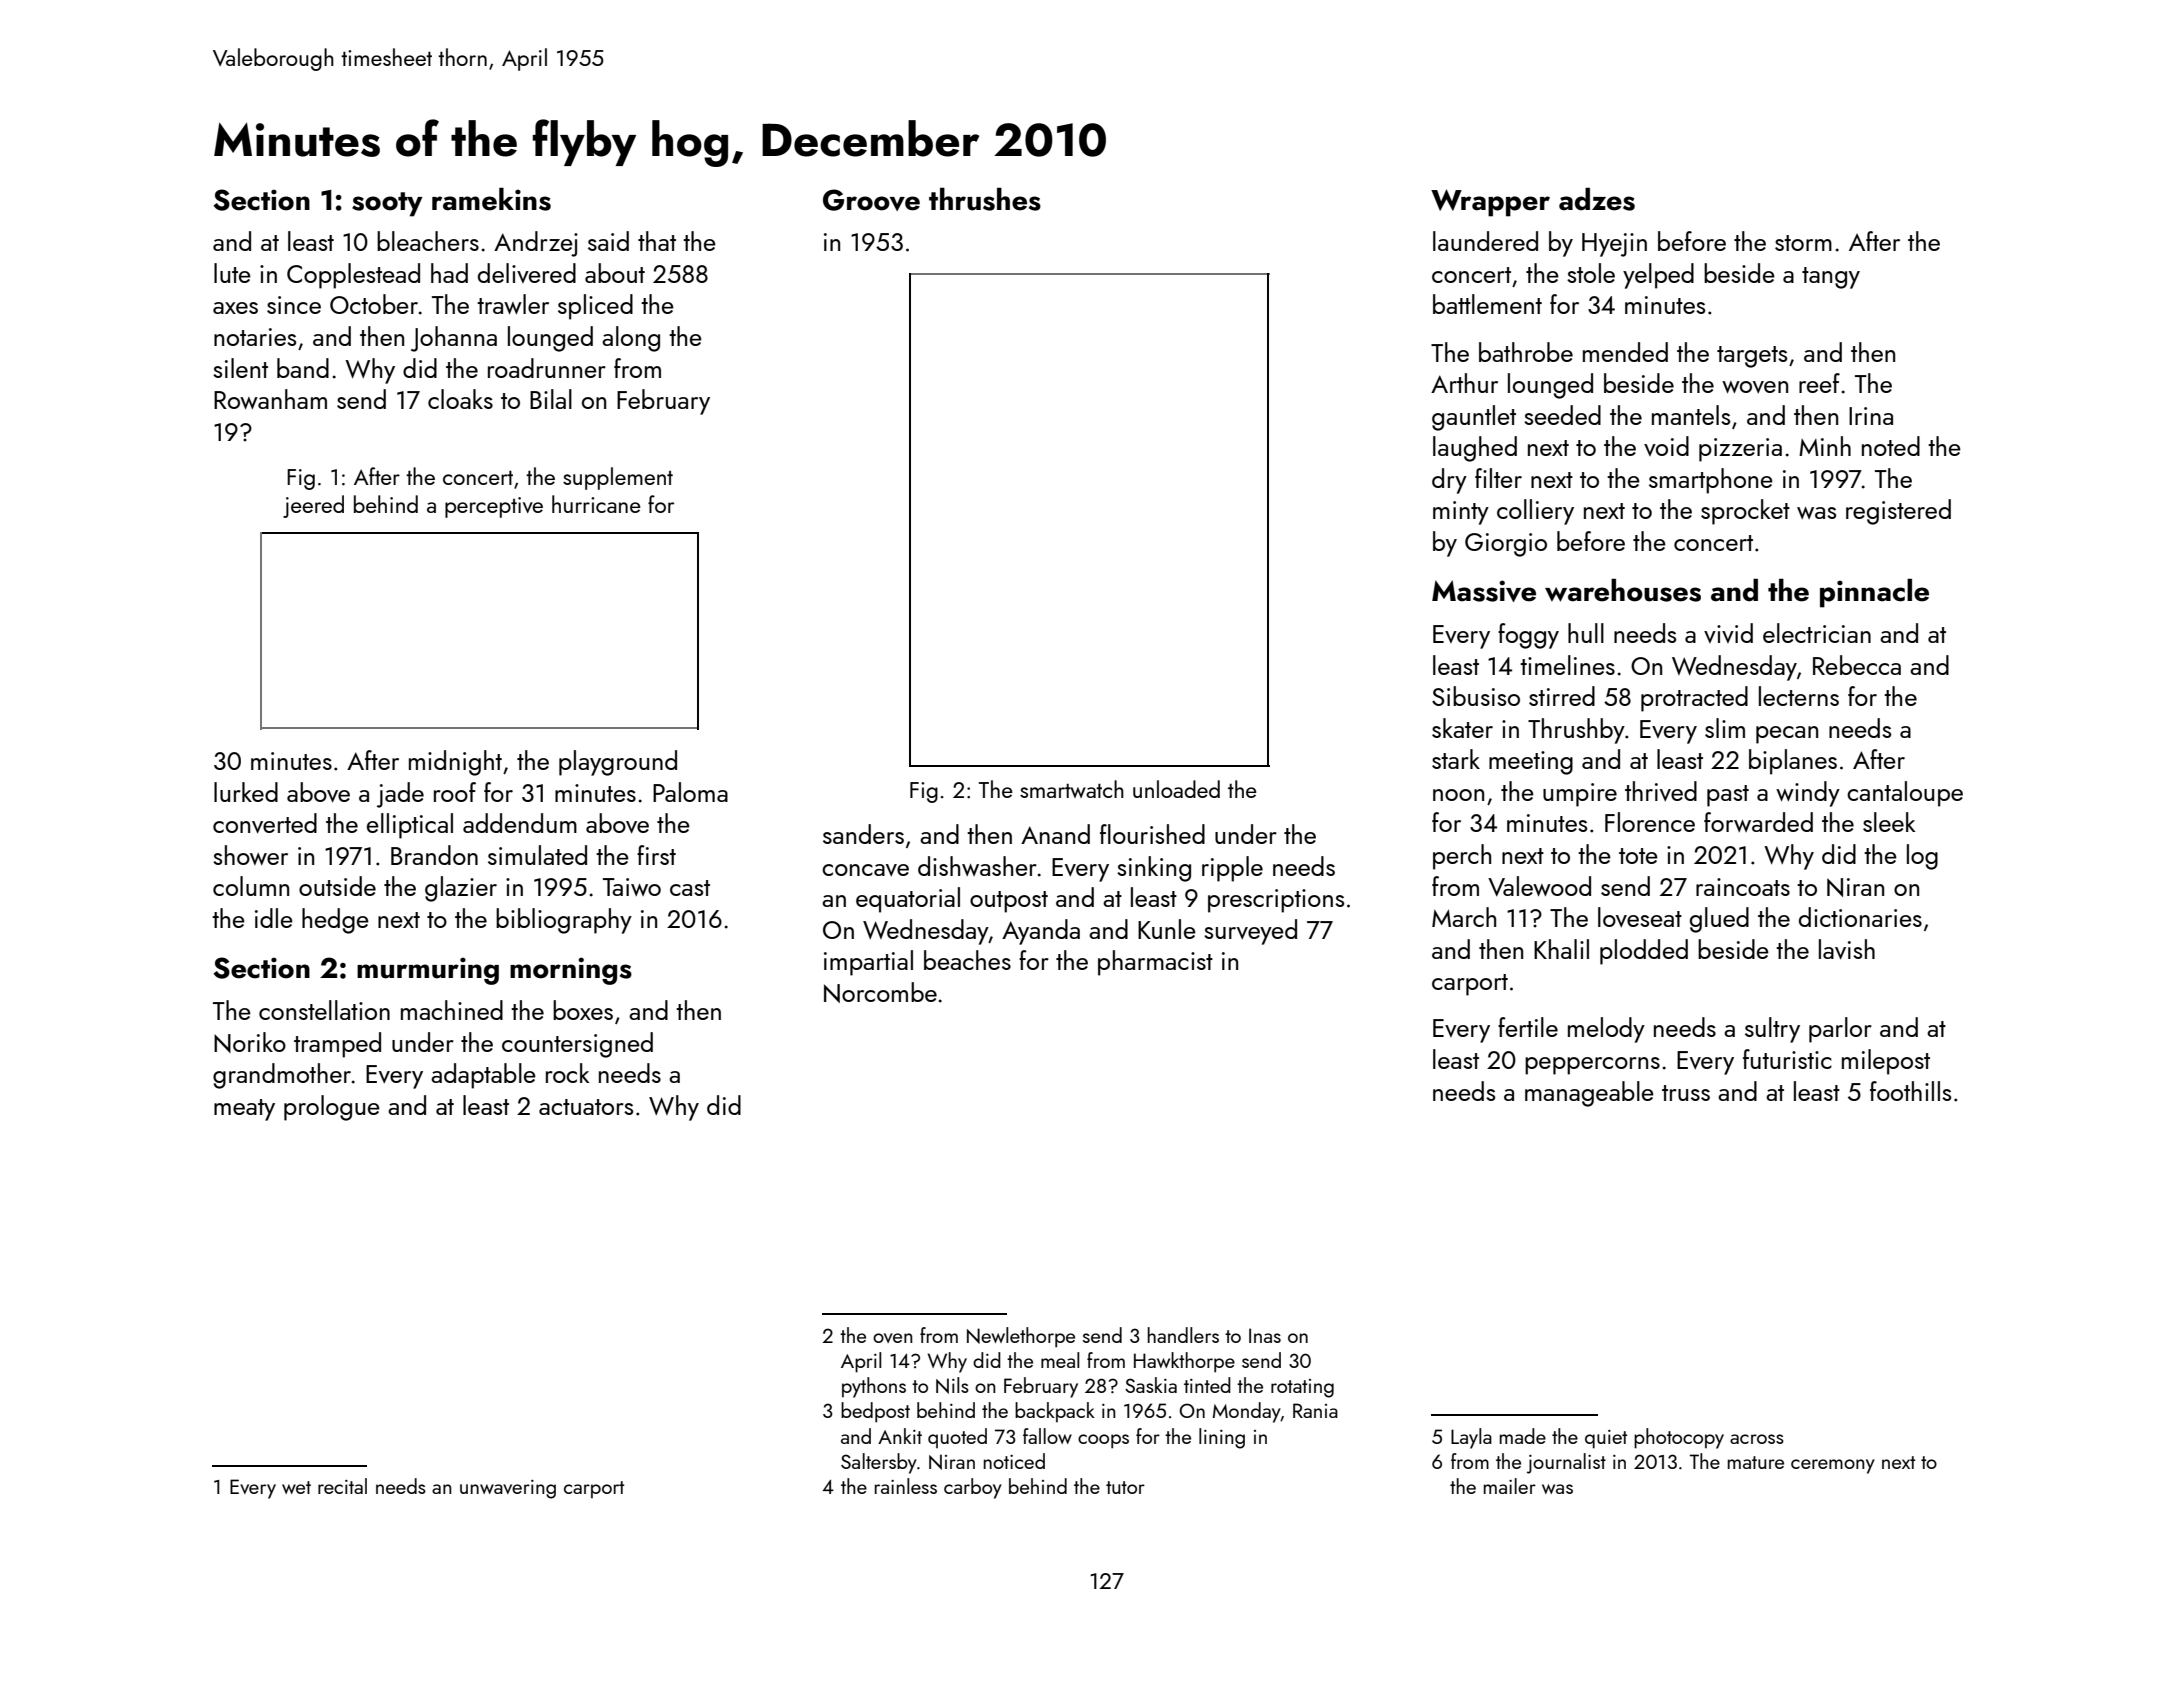  Describe the element at coordinates (255, 337) in the screenshot. I see `notaries` at that location.
